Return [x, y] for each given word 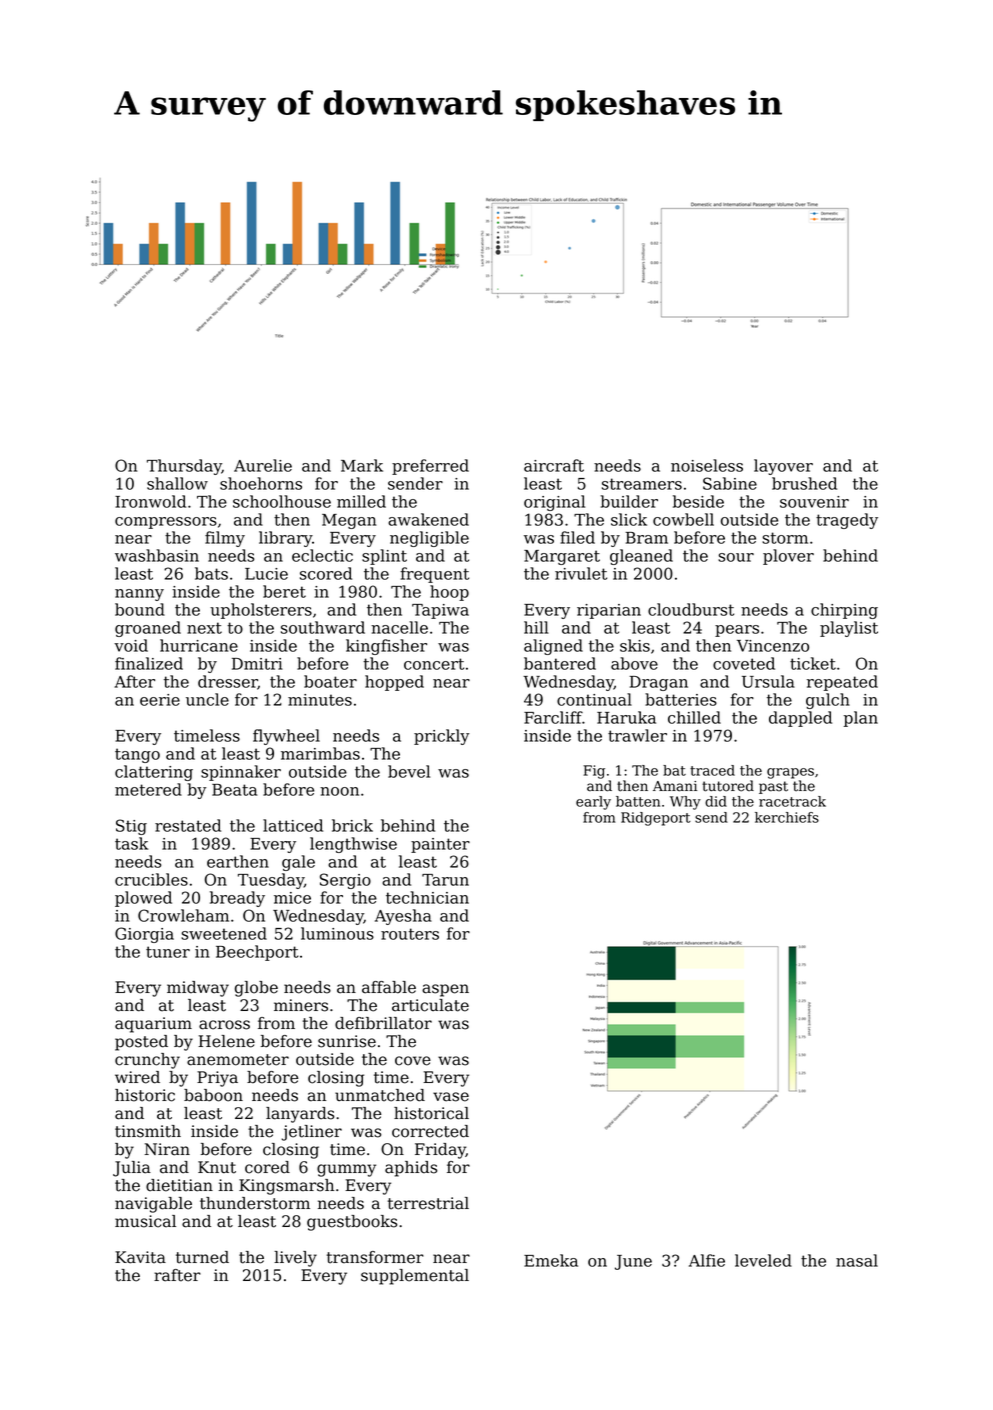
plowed [143, 899]
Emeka [551, 1260]
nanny [139, 595]
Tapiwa [440, 611]
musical [145, 1221]
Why [685, 803]
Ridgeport [656, 819]
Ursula [768, 681]
